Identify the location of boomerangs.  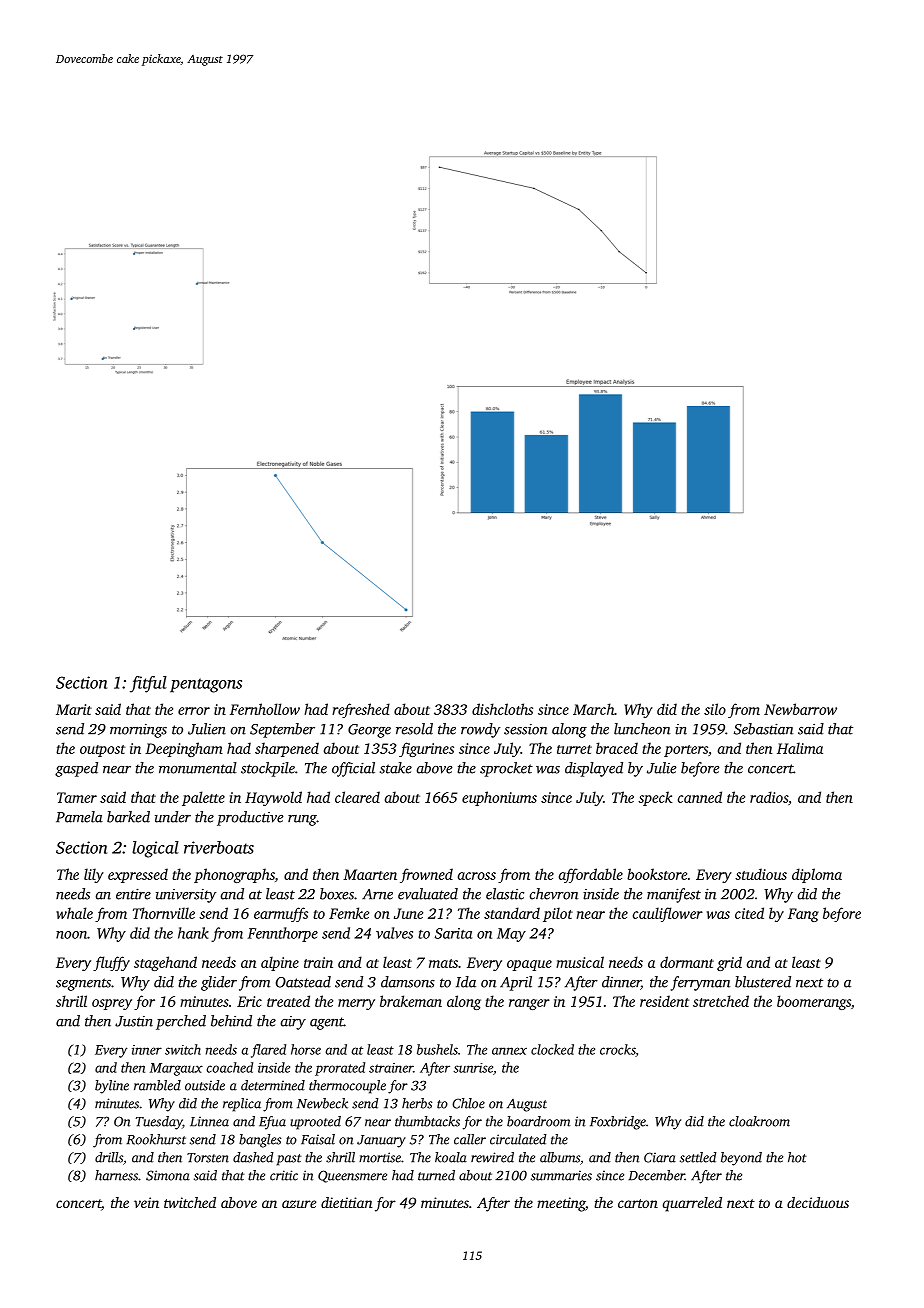
(814, 1002).
